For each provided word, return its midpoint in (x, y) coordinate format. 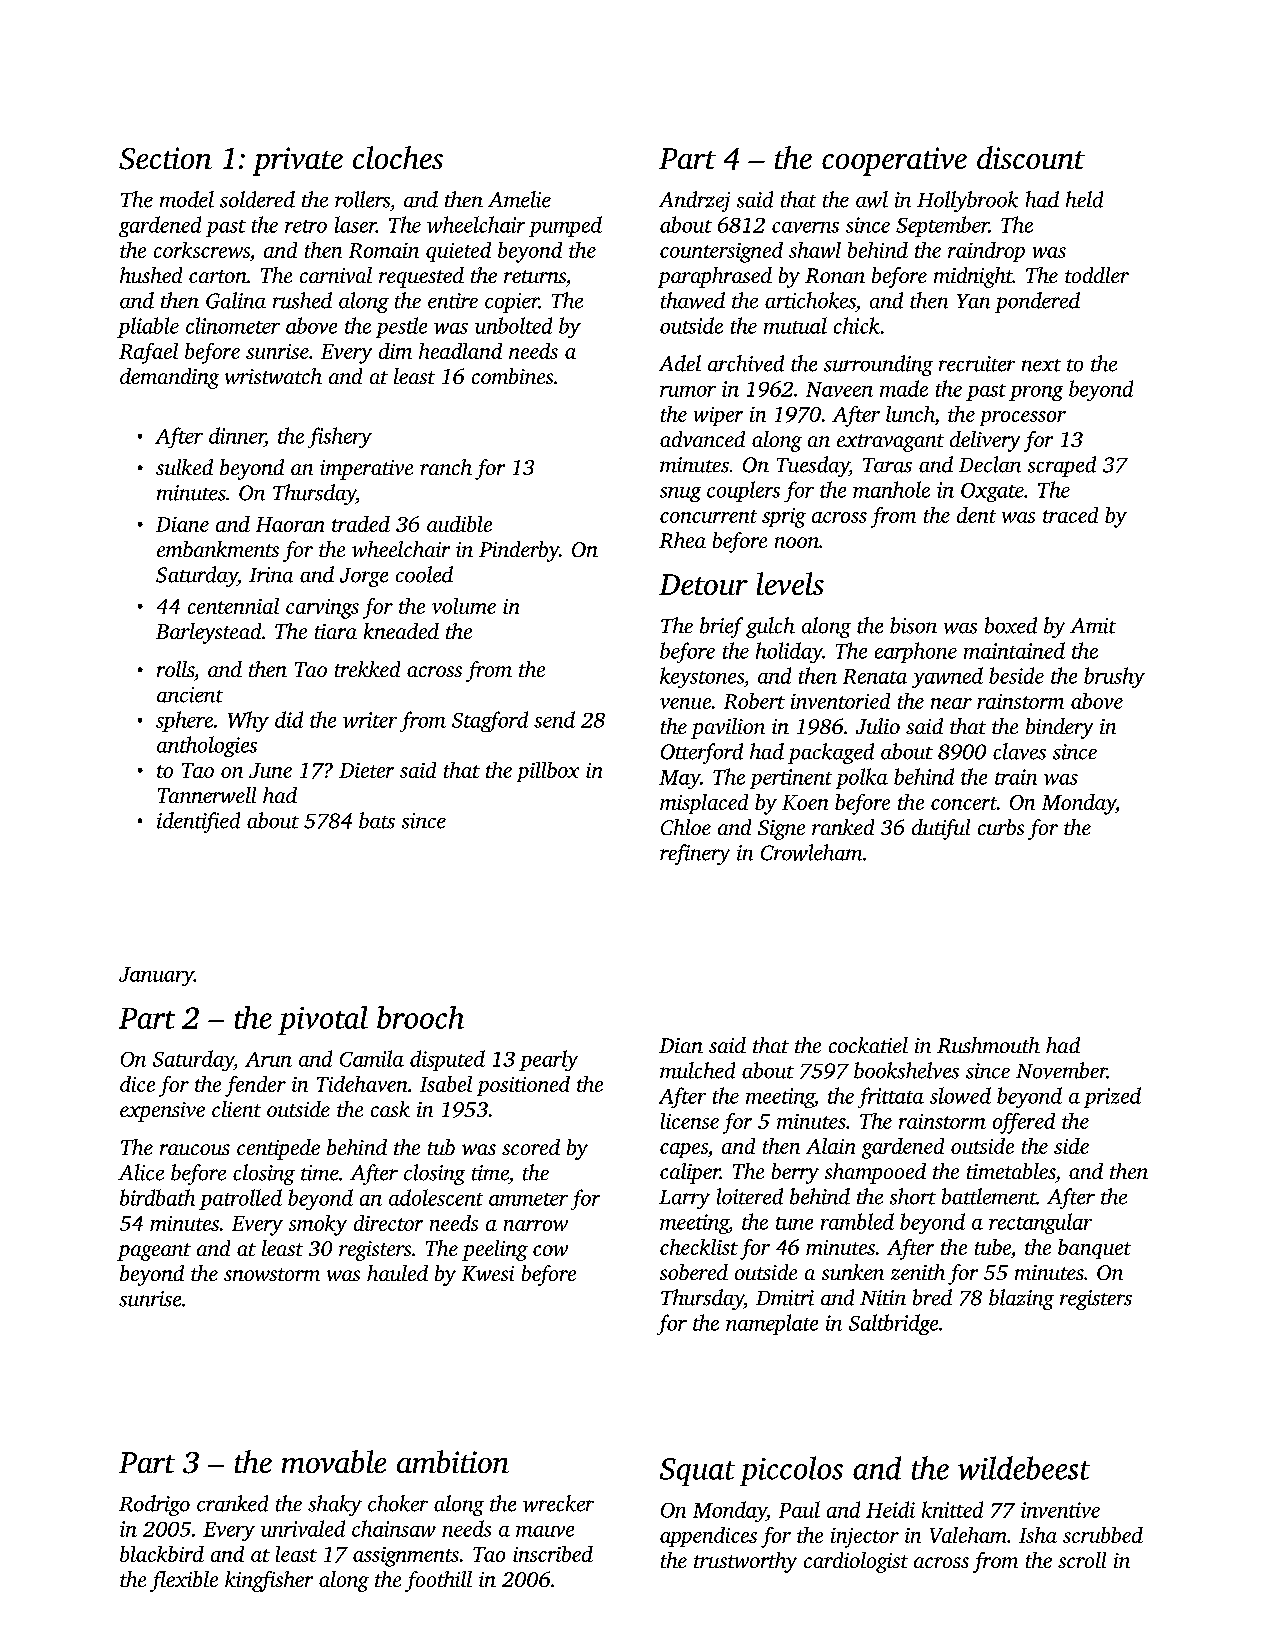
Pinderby (519, 551)
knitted (952, 1509)
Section (165, 158)
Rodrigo (154, 1505)
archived (746, 363)
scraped (1062, 466)
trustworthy (745, 1562)
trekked (367, 669)
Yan (973, 301)
